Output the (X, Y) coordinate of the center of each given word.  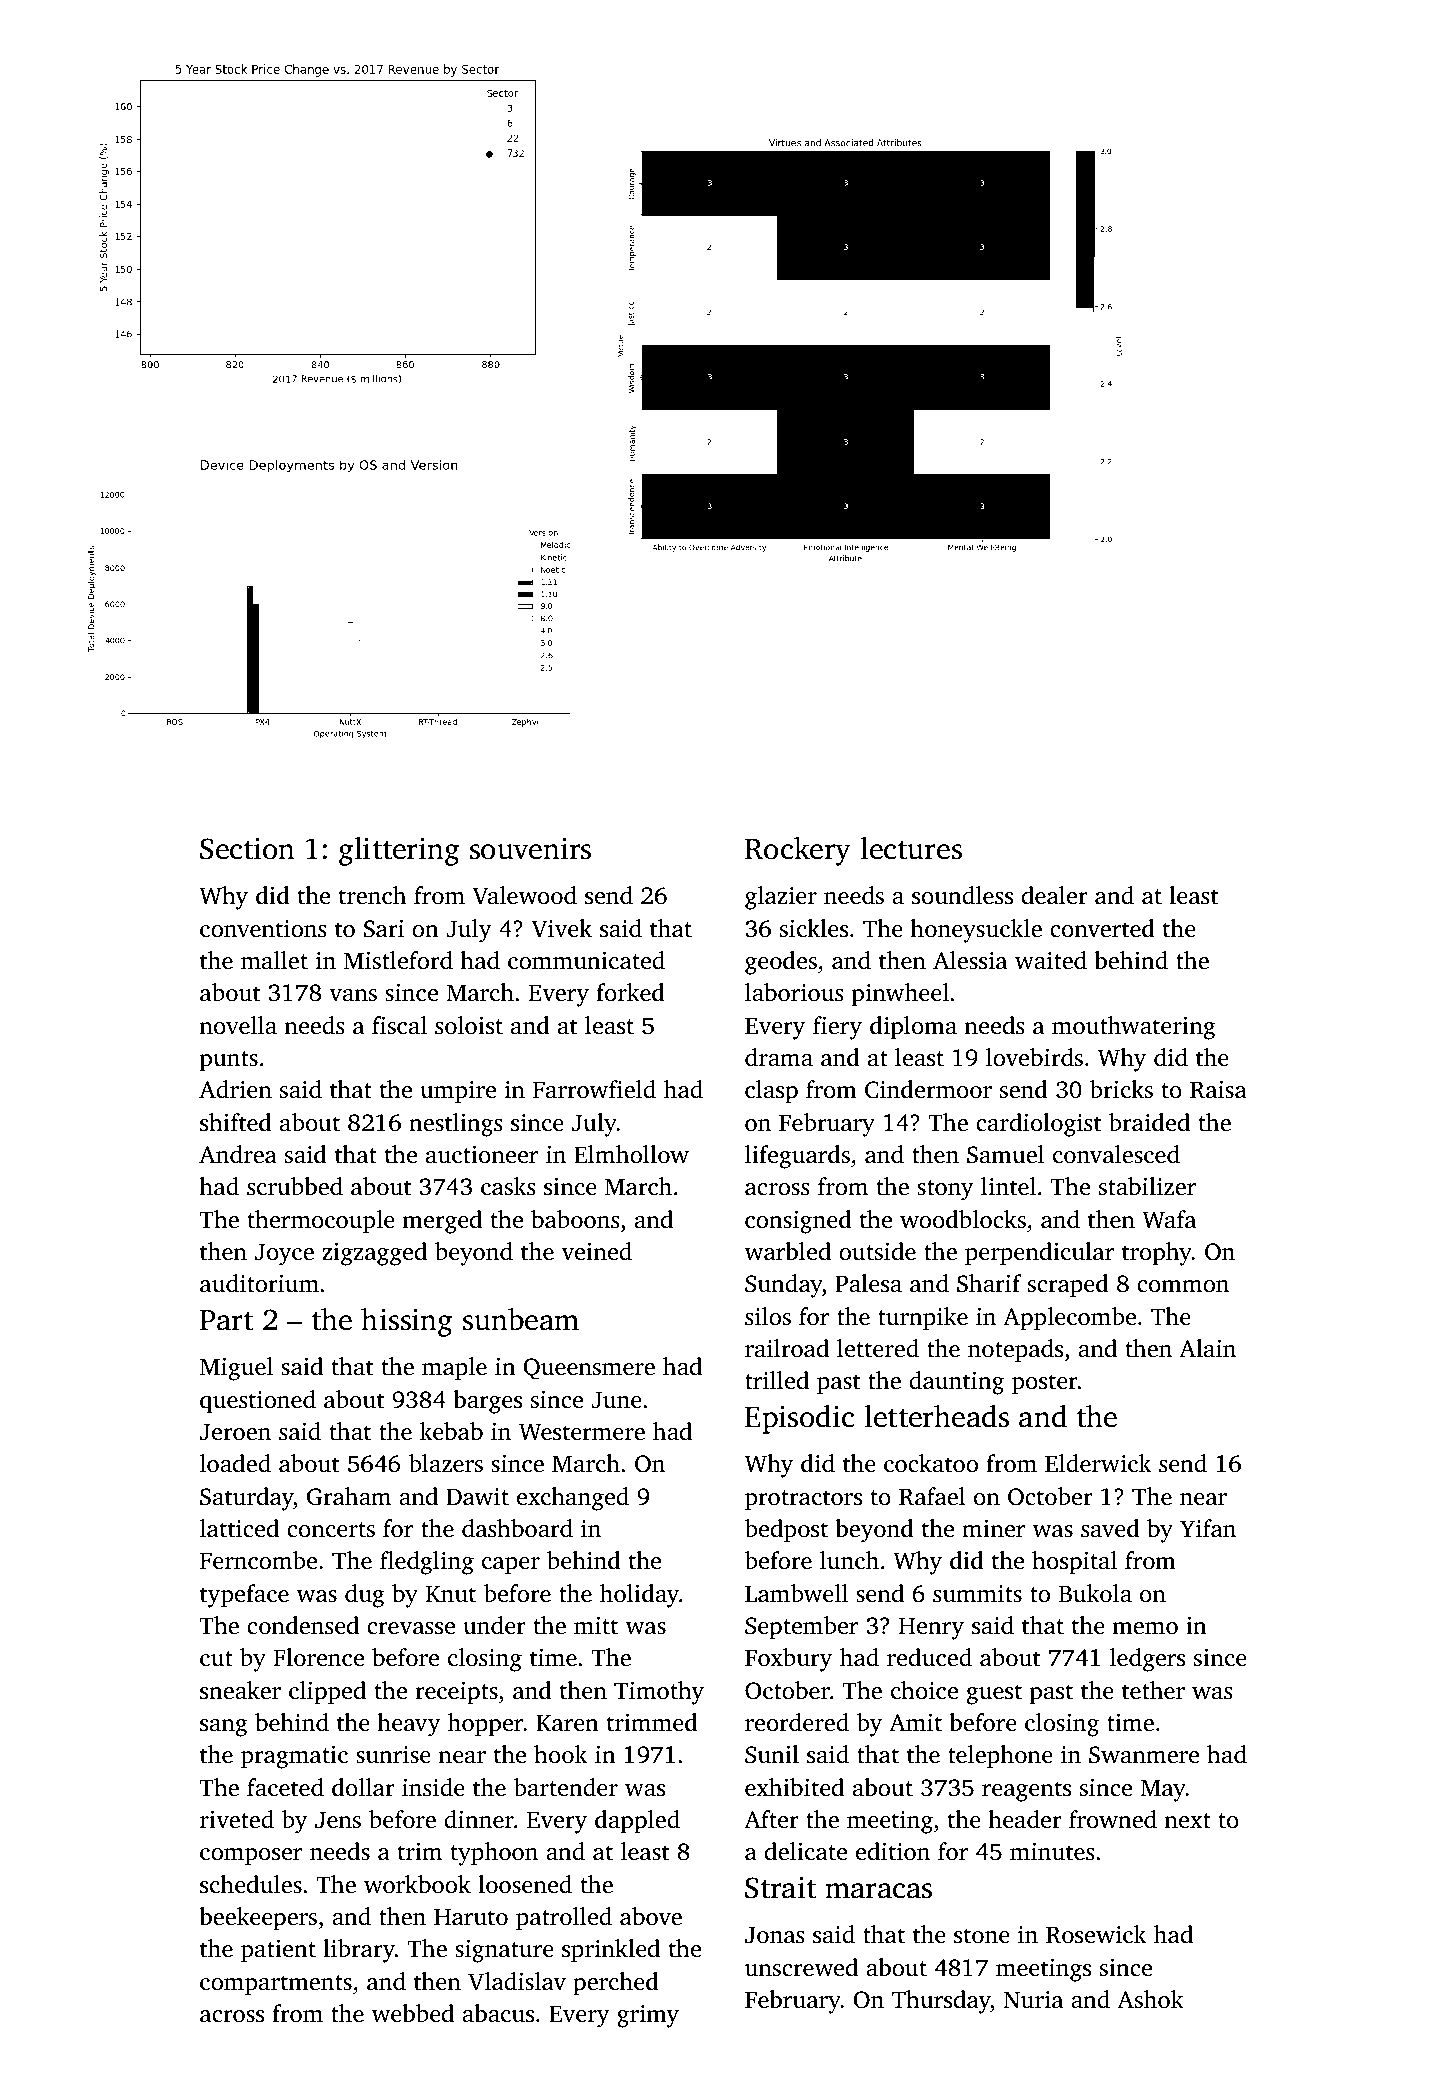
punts (229, 1061)
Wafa (1169, 1219)
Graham (349, 1496)
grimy (648, 2016)
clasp (771, 1092)
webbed (413, 2013)
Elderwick (1098, 1463)
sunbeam (521, 1319)
